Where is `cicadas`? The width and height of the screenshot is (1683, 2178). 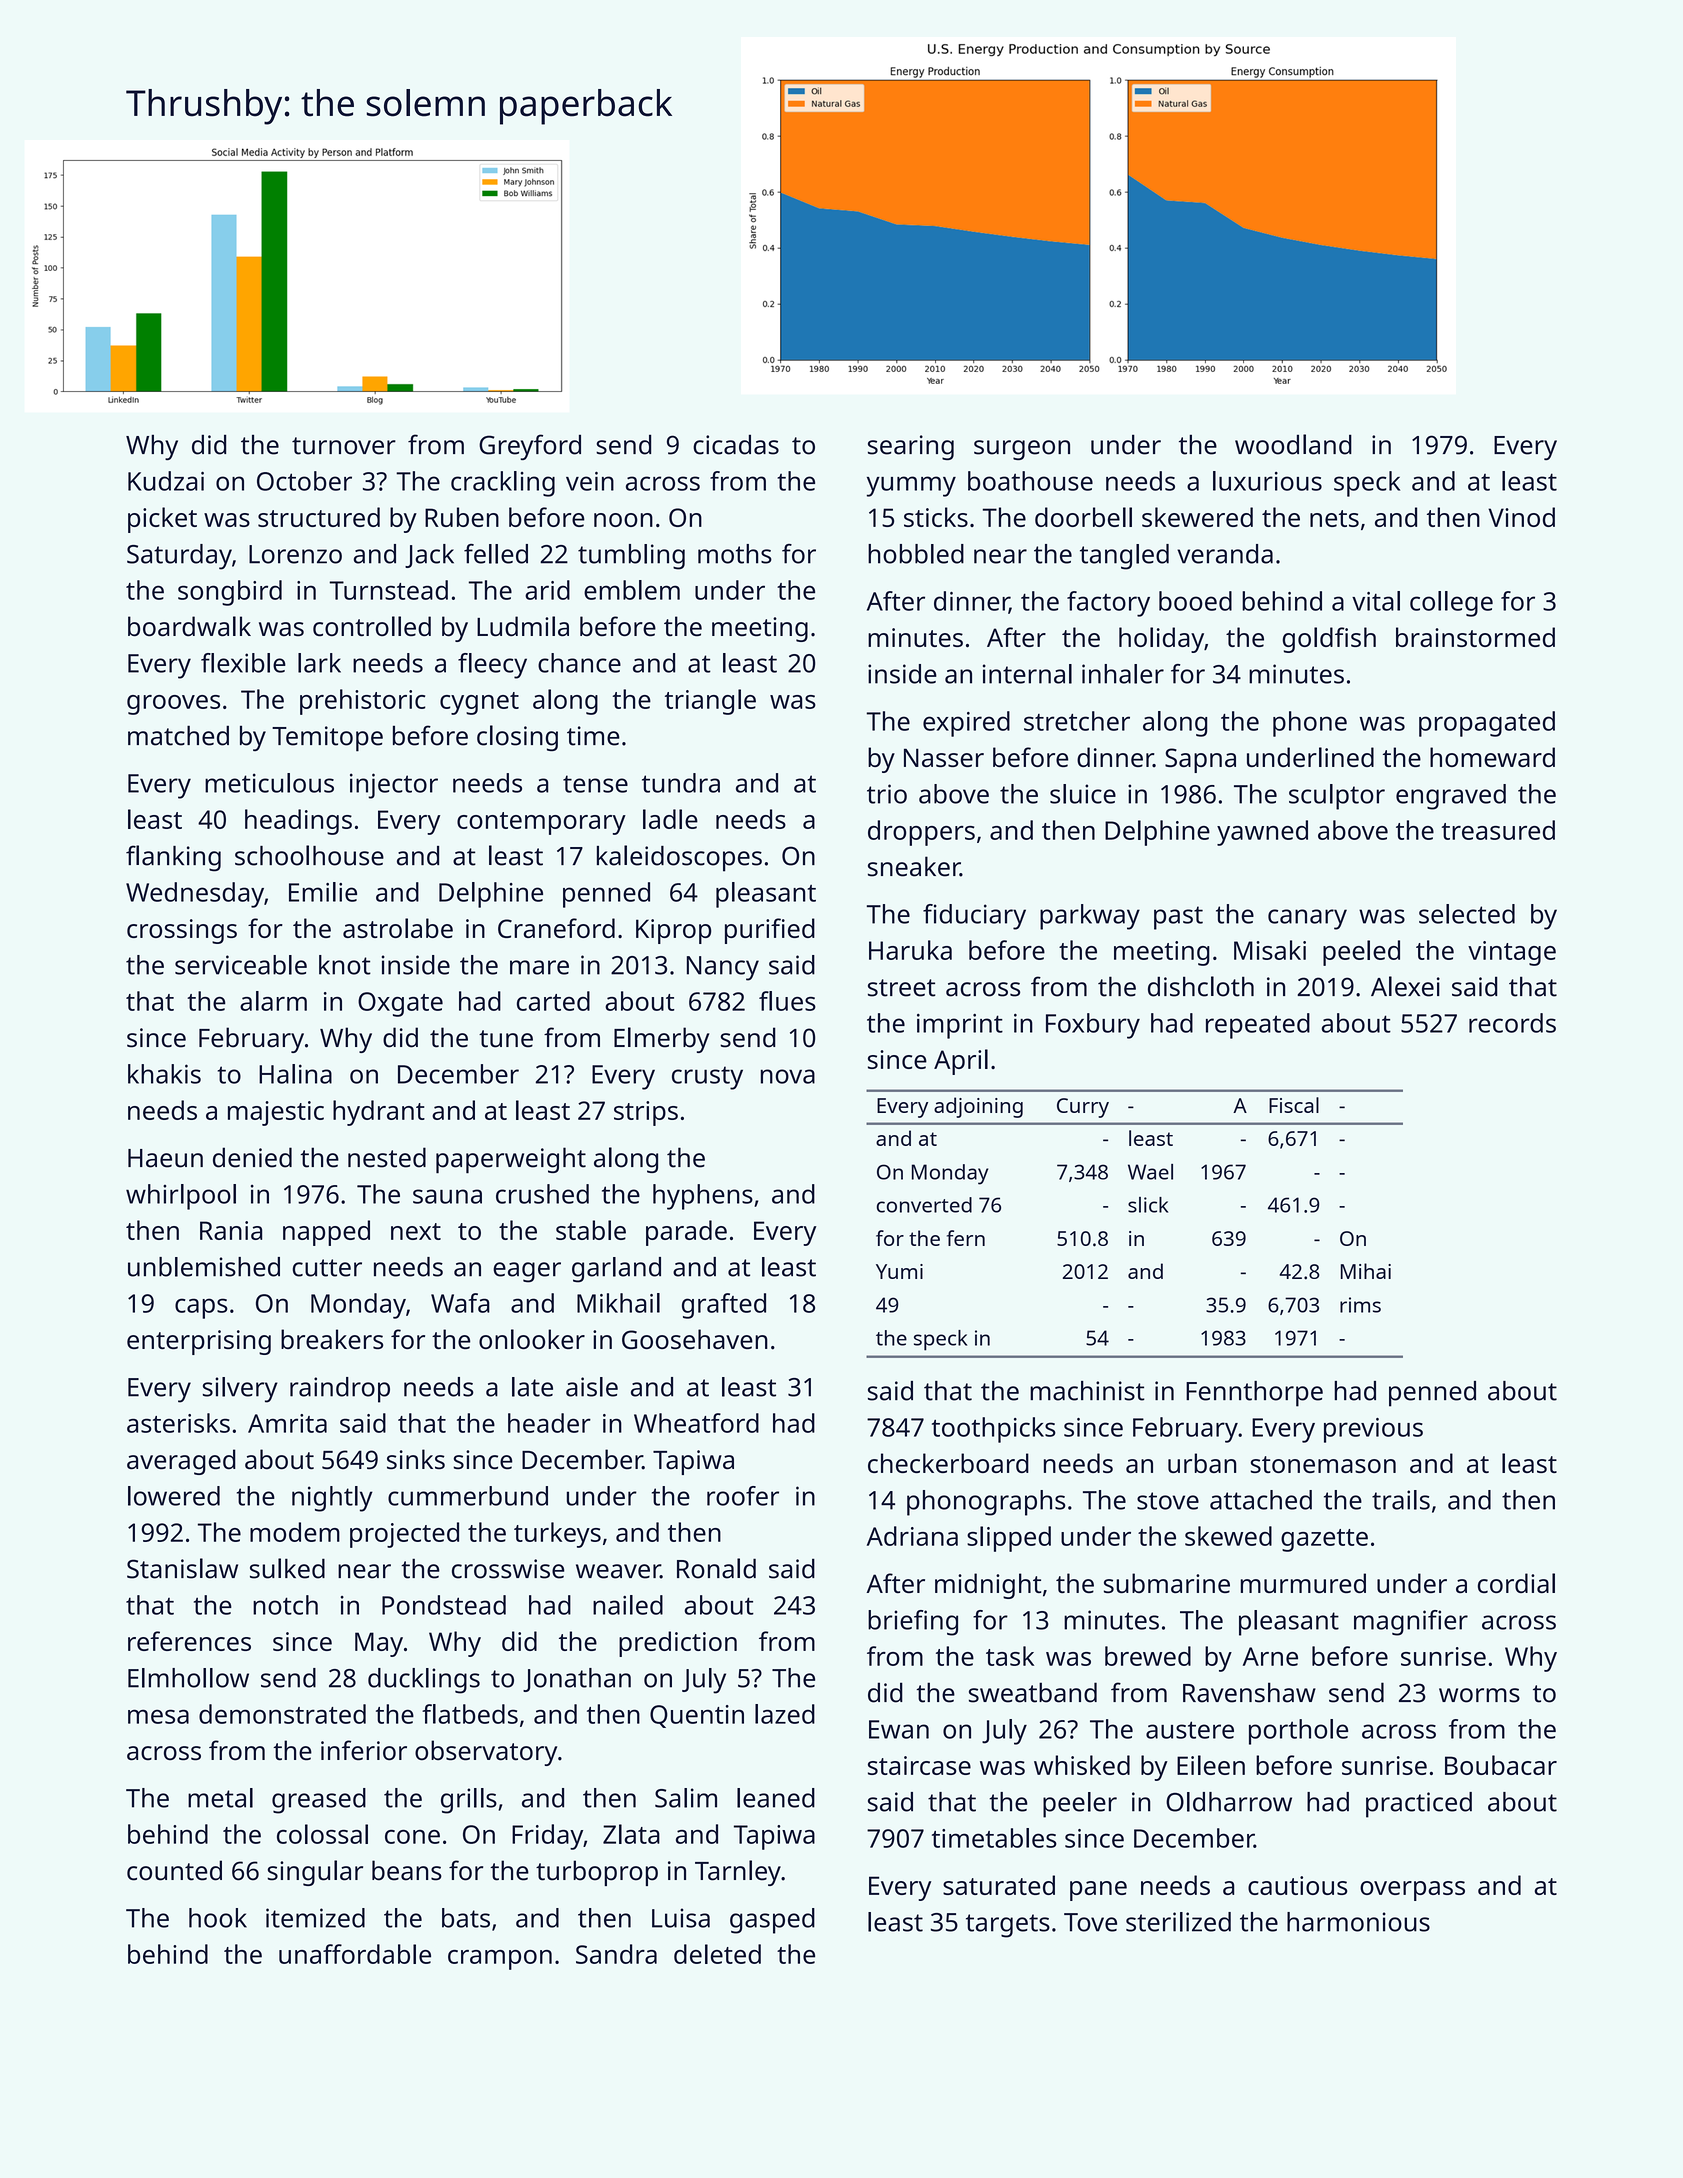 cicadas is located at coordinates (736, 444).
